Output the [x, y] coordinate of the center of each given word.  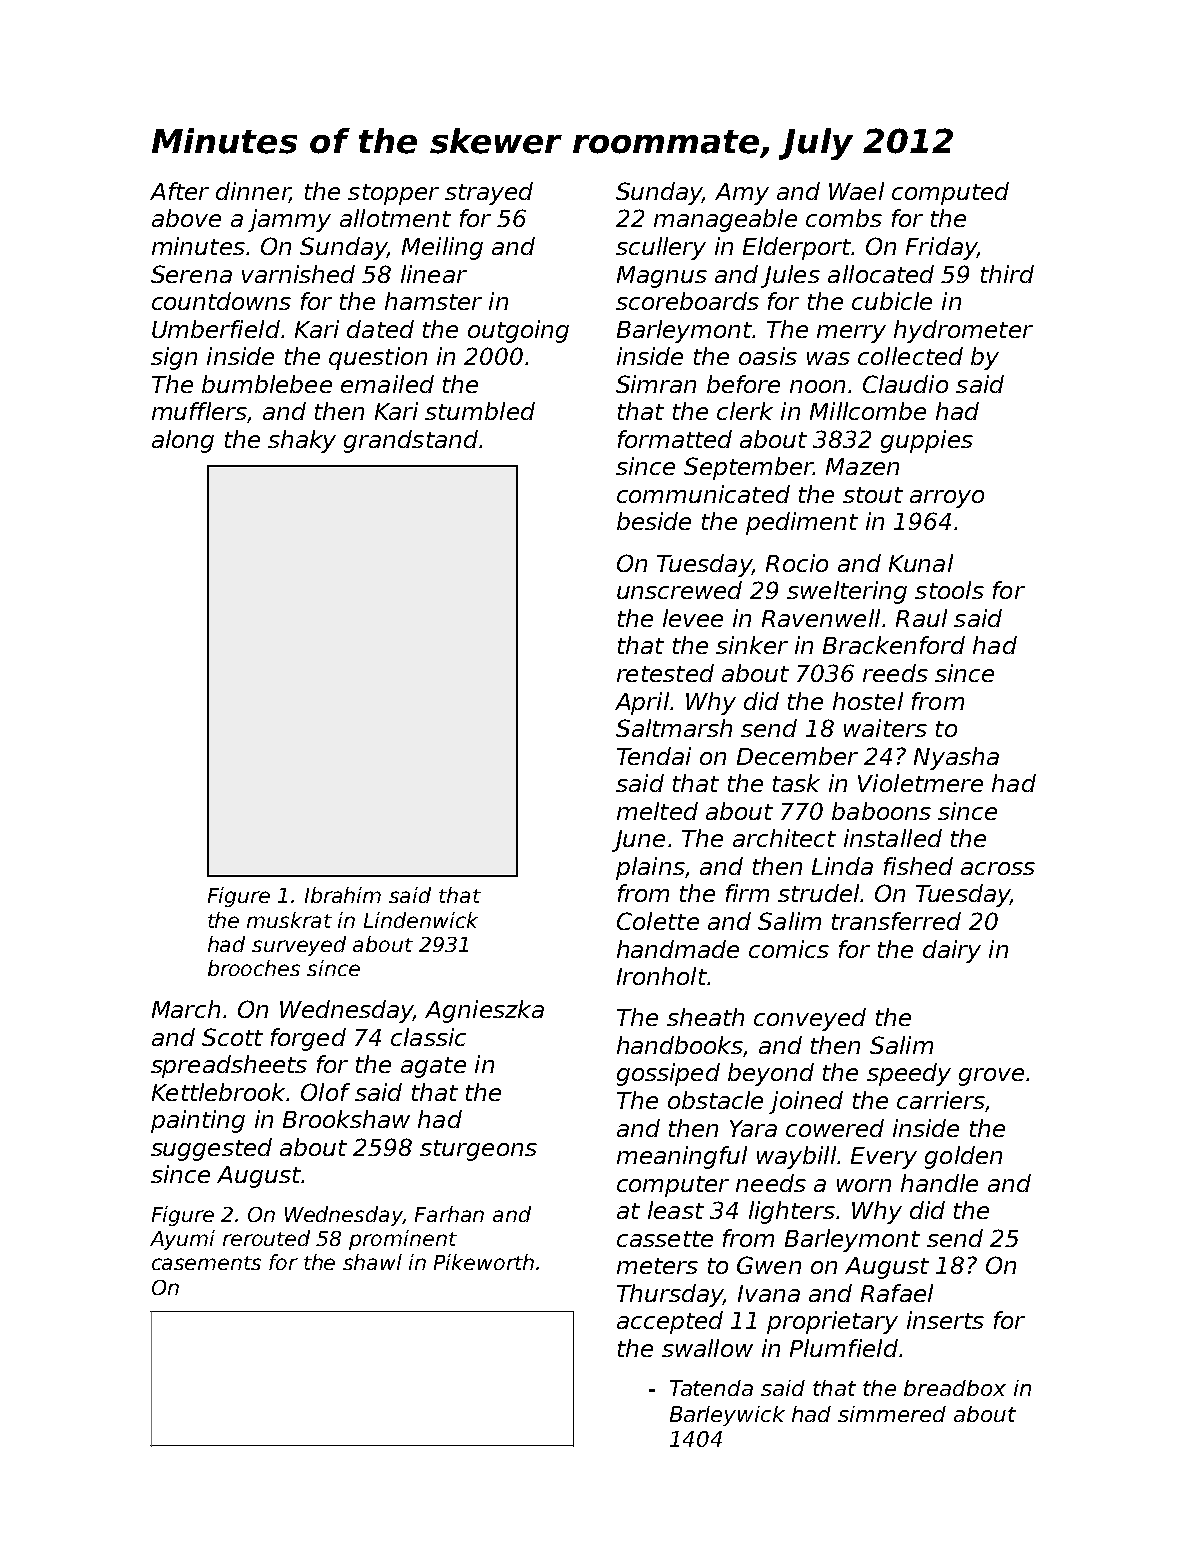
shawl [372, 1262]
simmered [892, 1414]
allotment [395, 218]
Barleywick [727, 1416]
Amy [742, 194]
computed [950, 193]
